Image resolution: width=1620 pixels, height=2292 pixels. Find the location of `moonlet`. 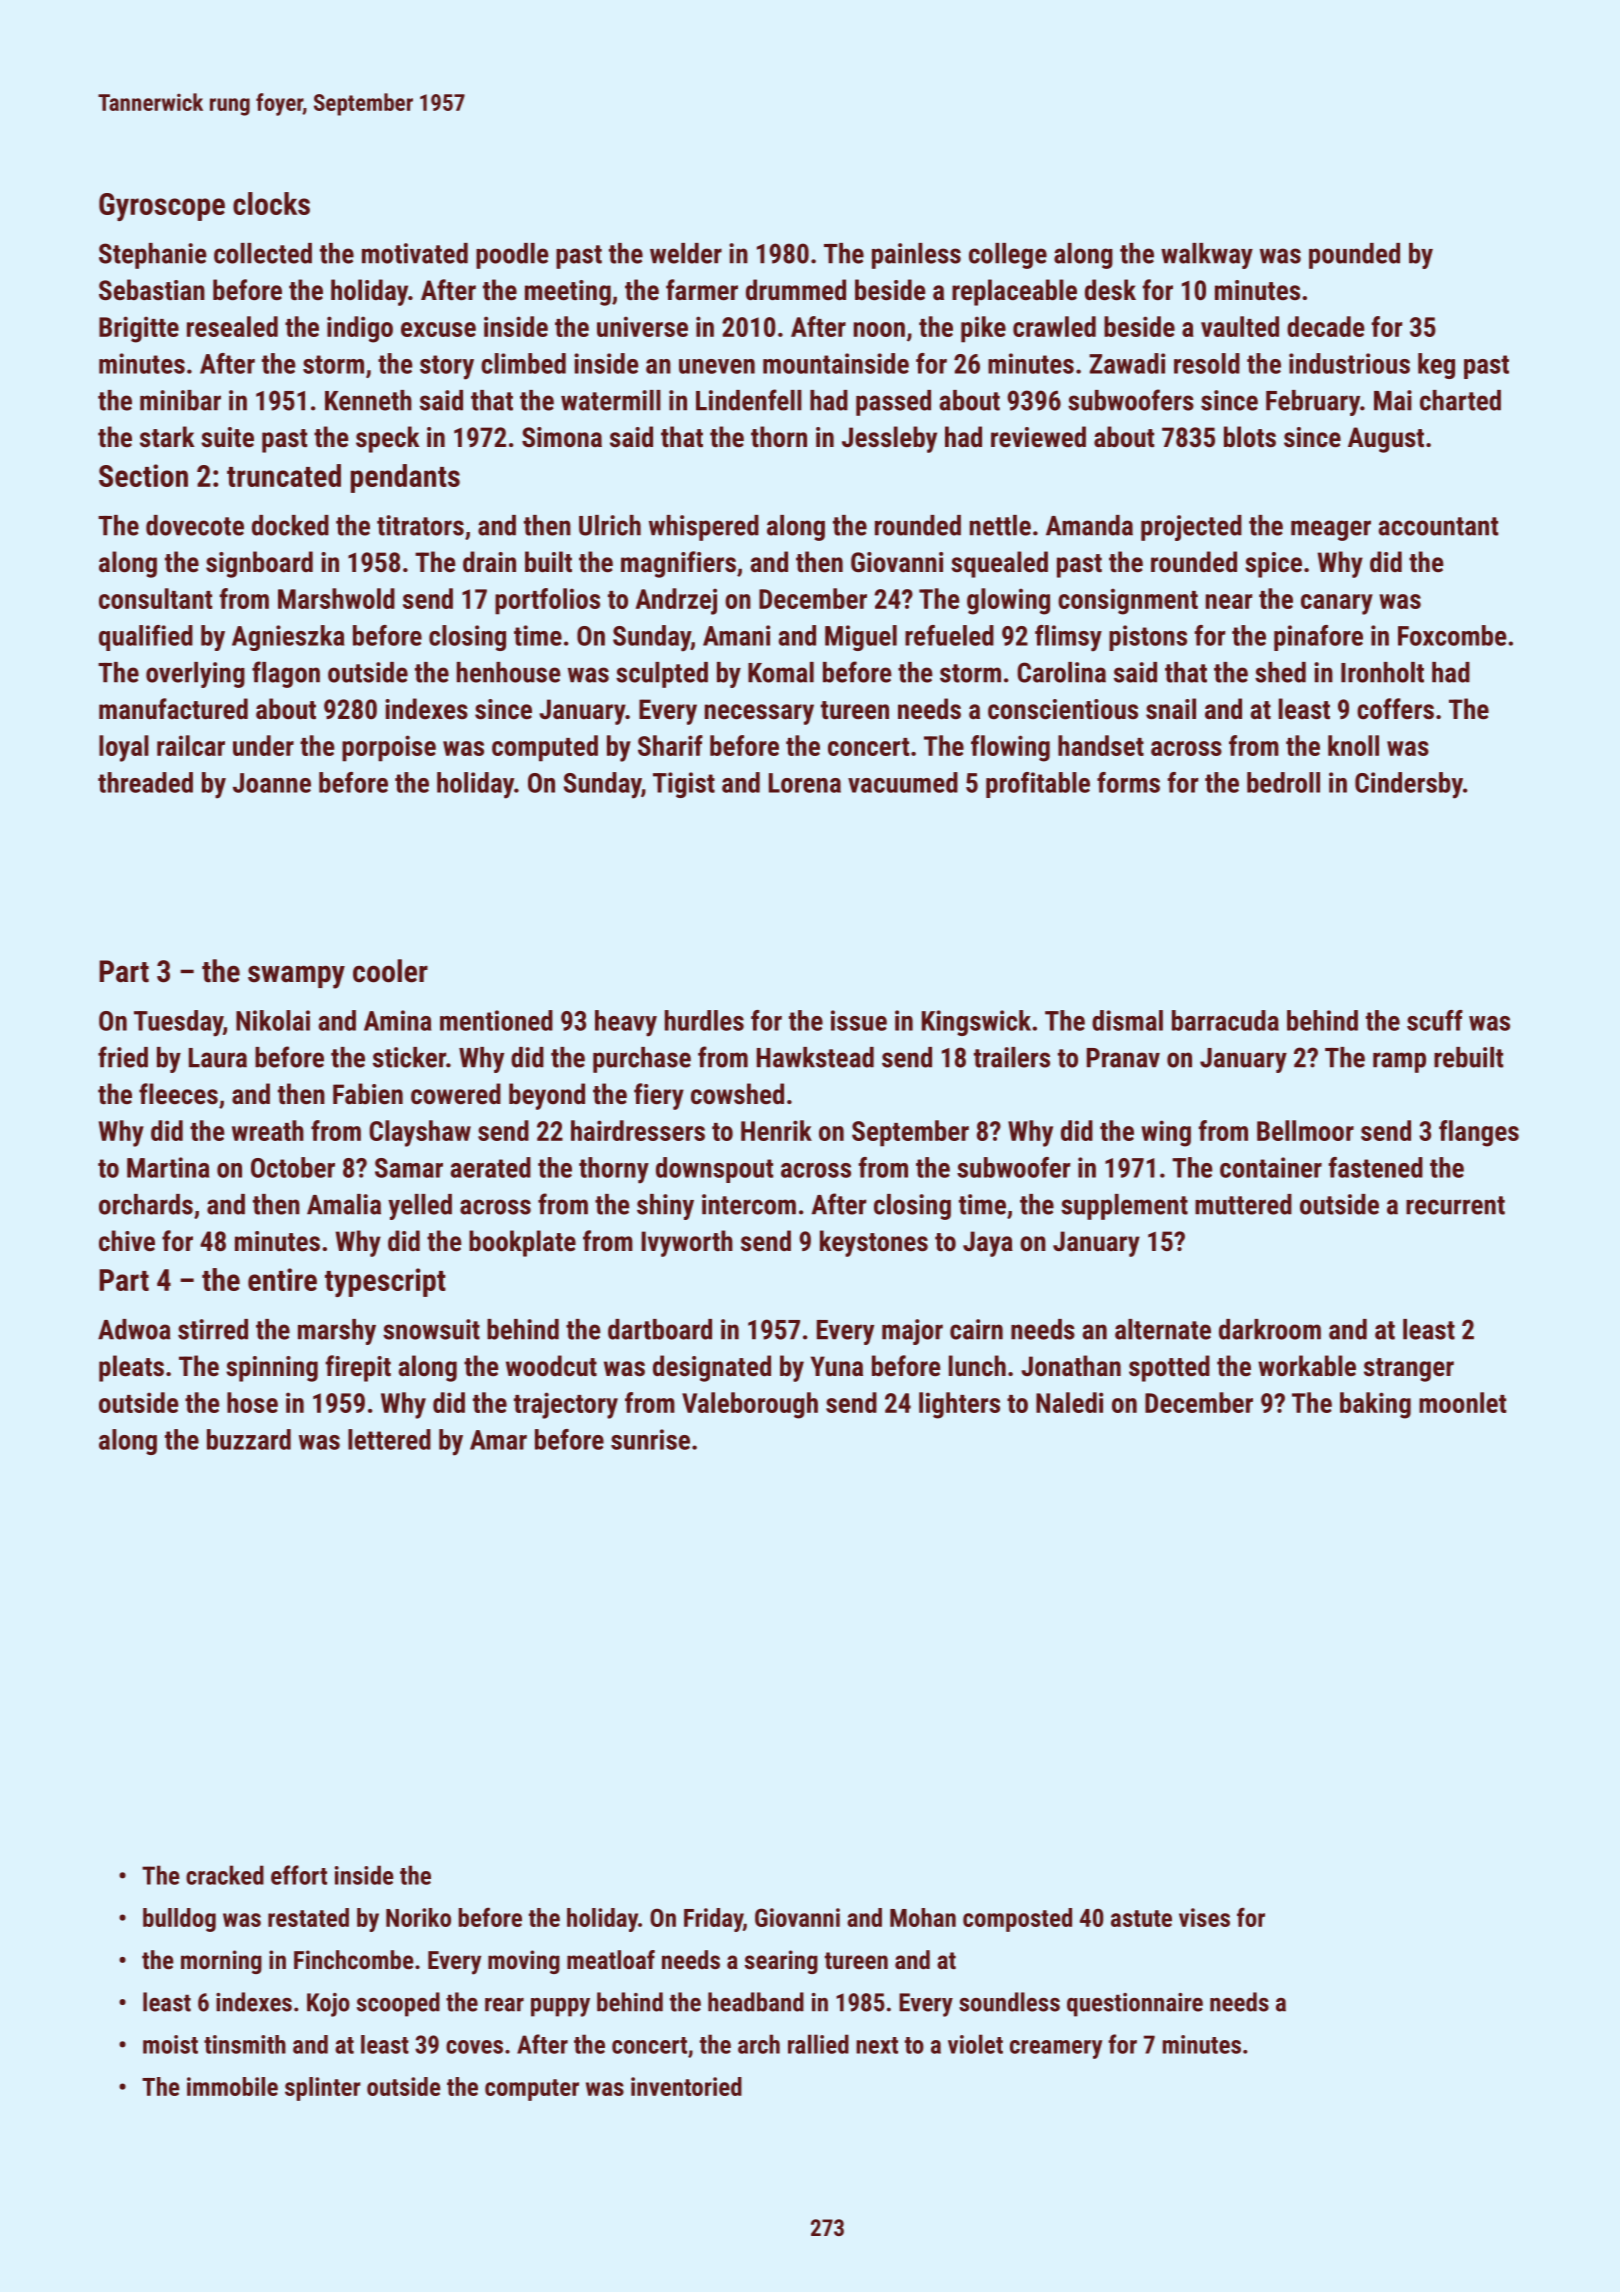

moonlet is located at coordinates (1462, 1402).
